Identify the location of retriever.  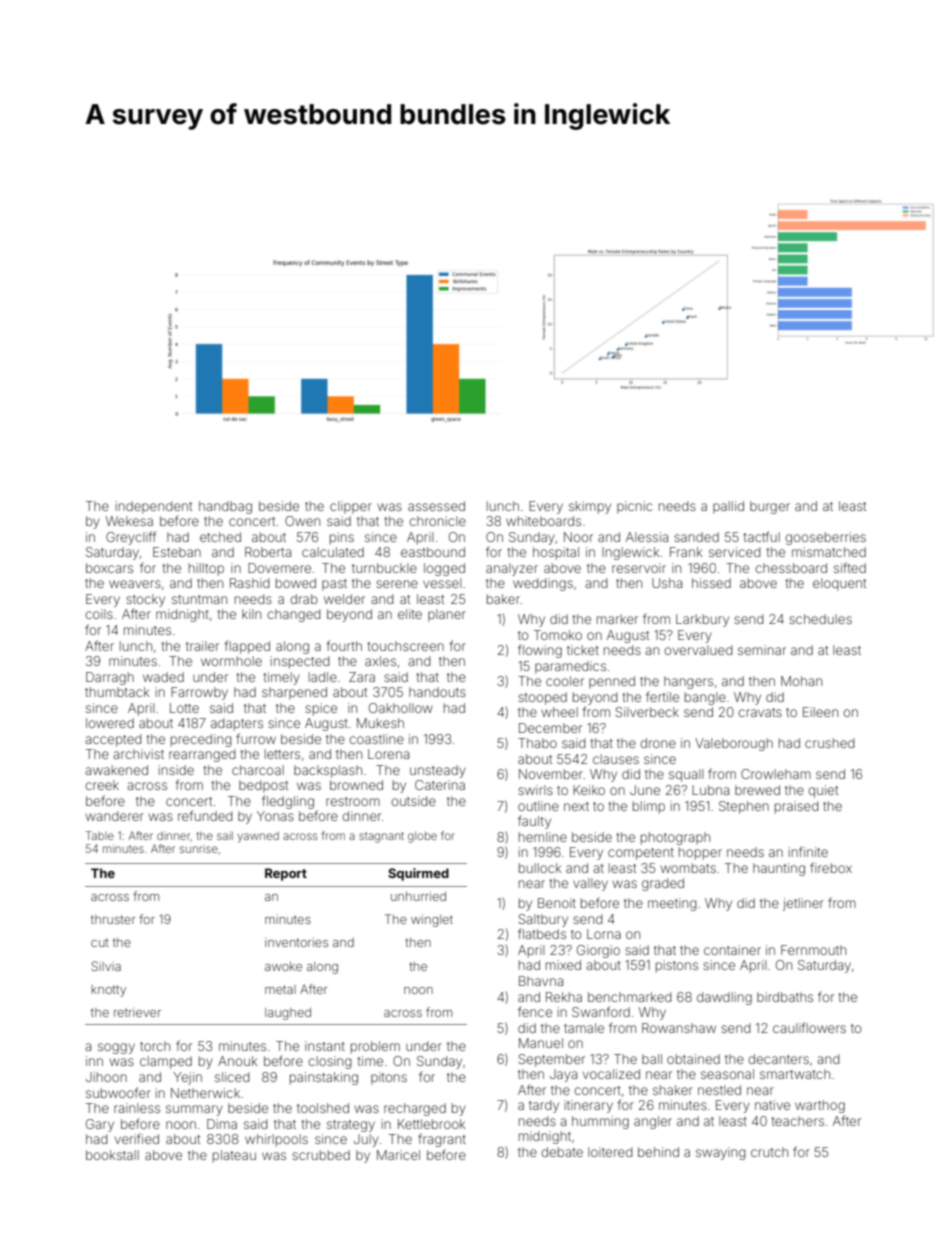
(137, 1012).
